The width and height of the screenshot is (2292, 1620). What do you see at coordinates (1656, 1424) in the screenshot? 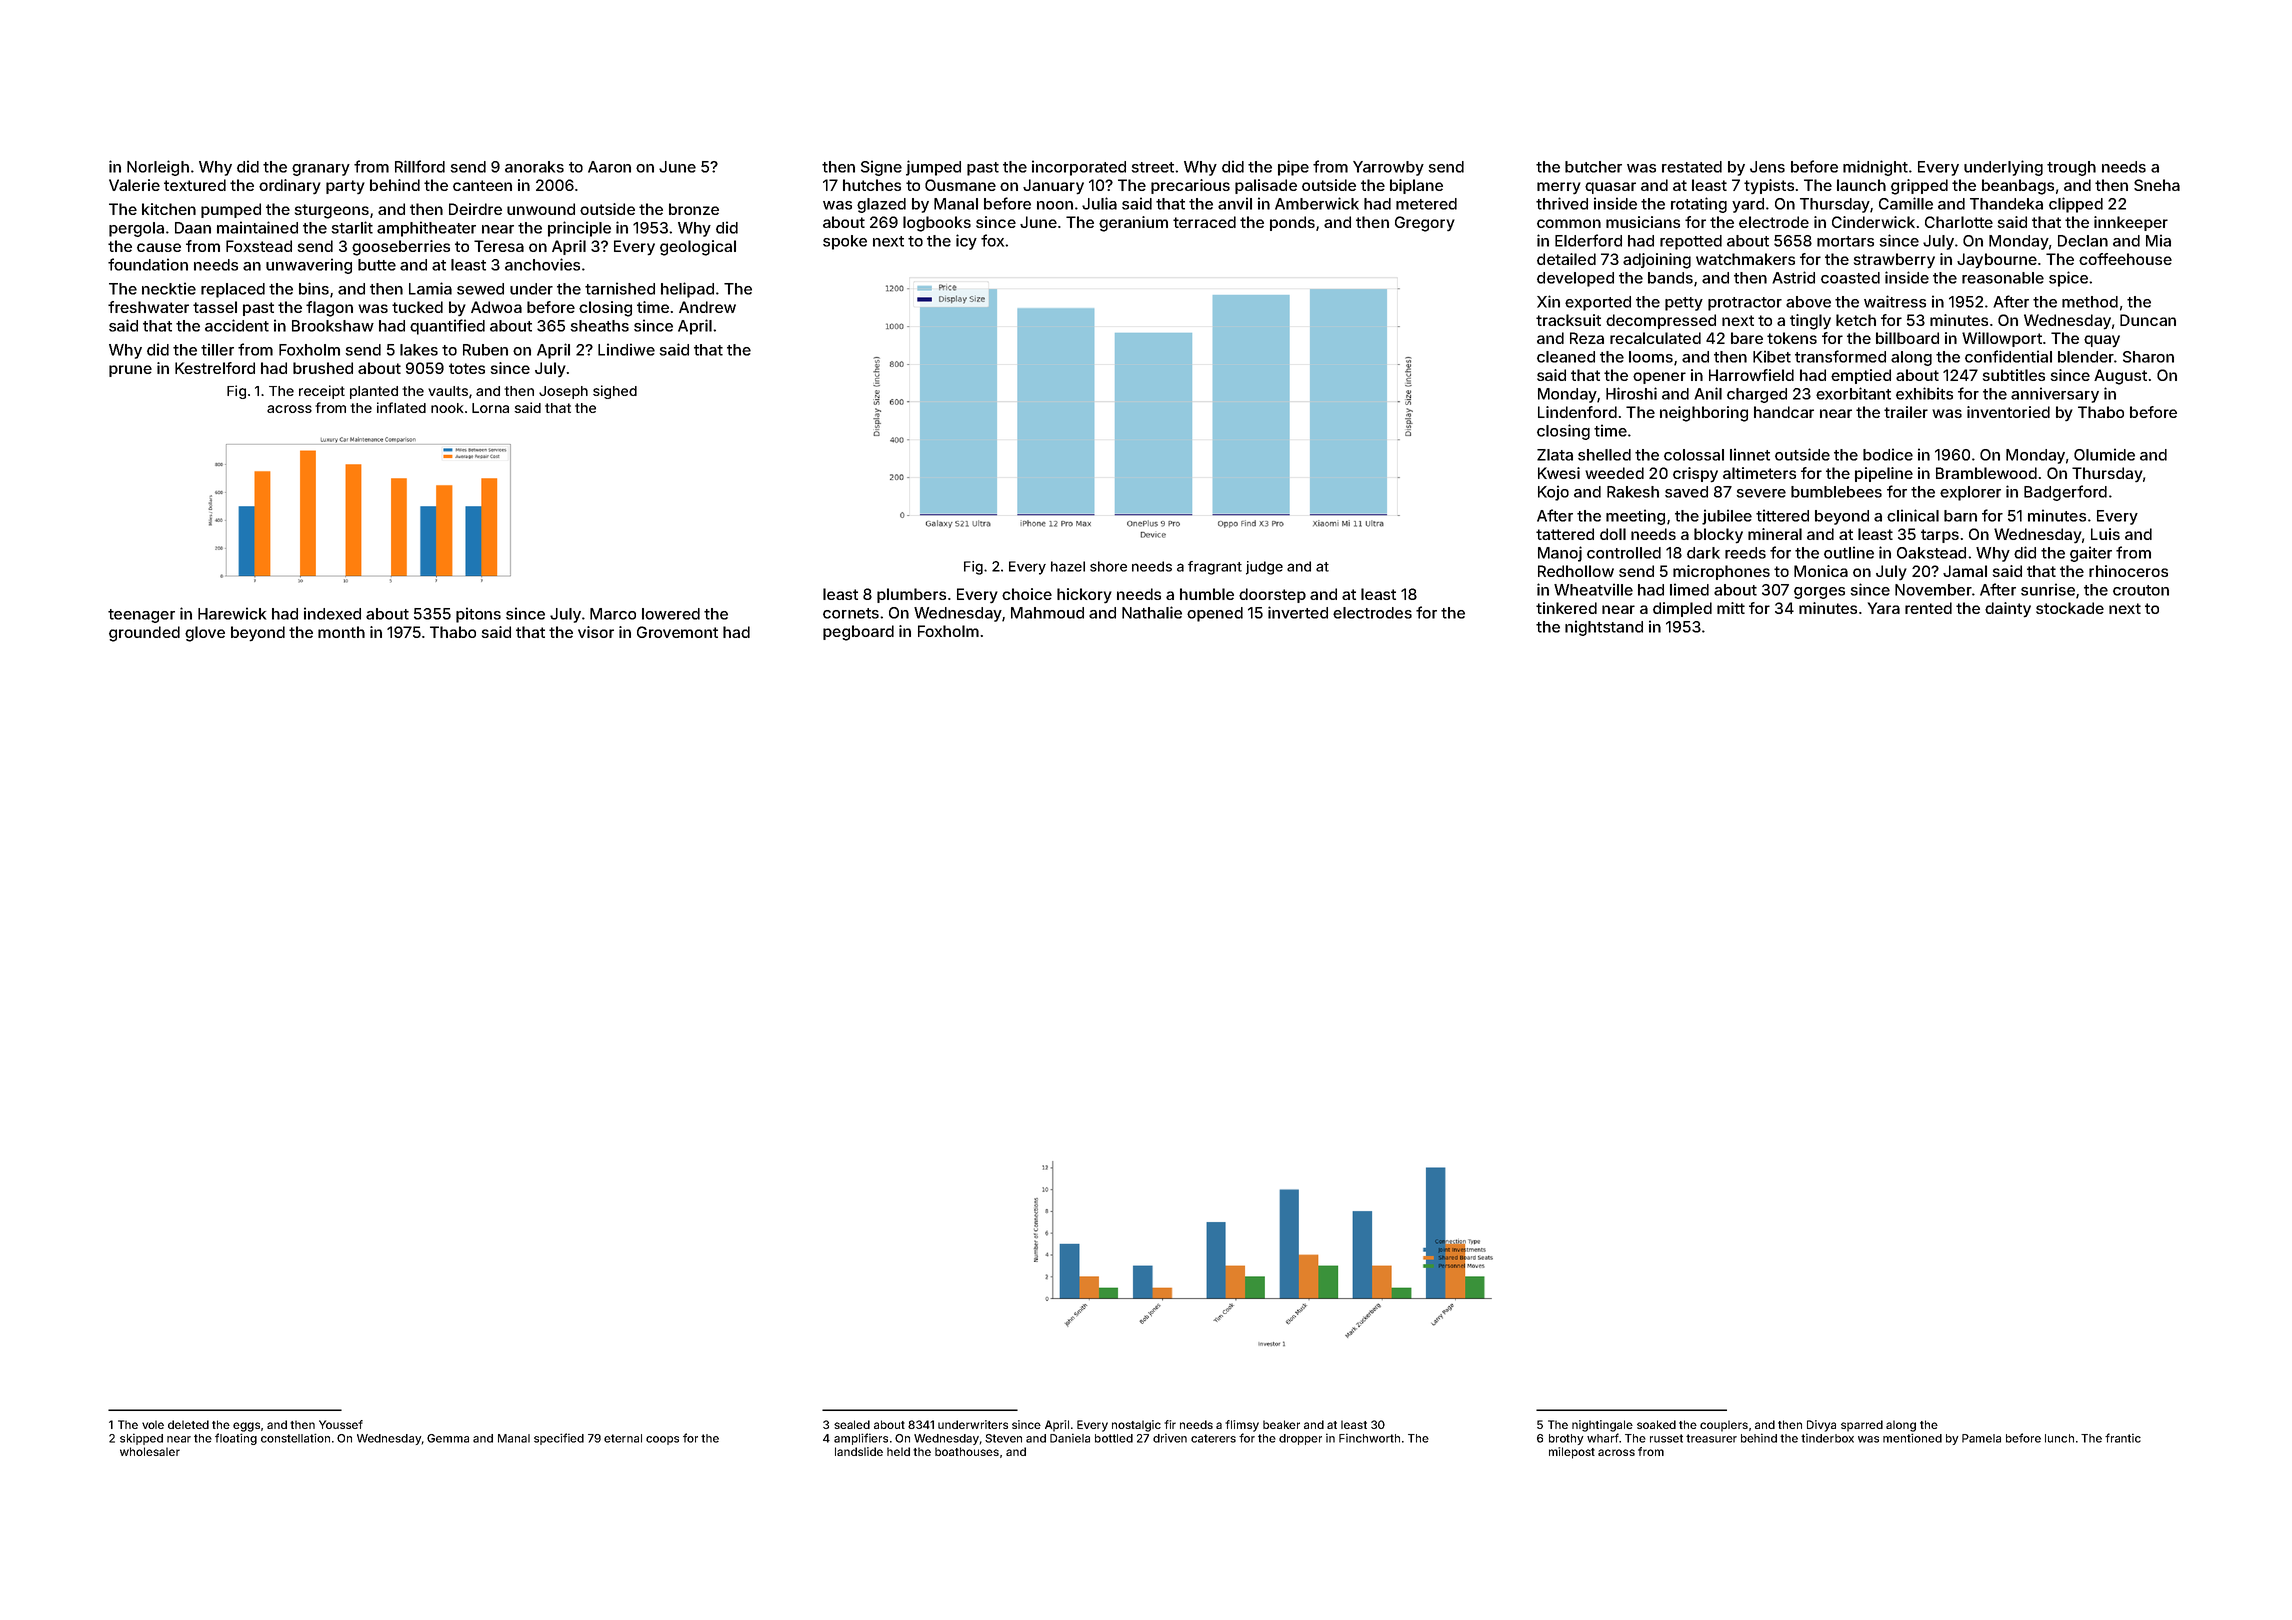
I see `soaked` at bounding box center [1656, 1424].
